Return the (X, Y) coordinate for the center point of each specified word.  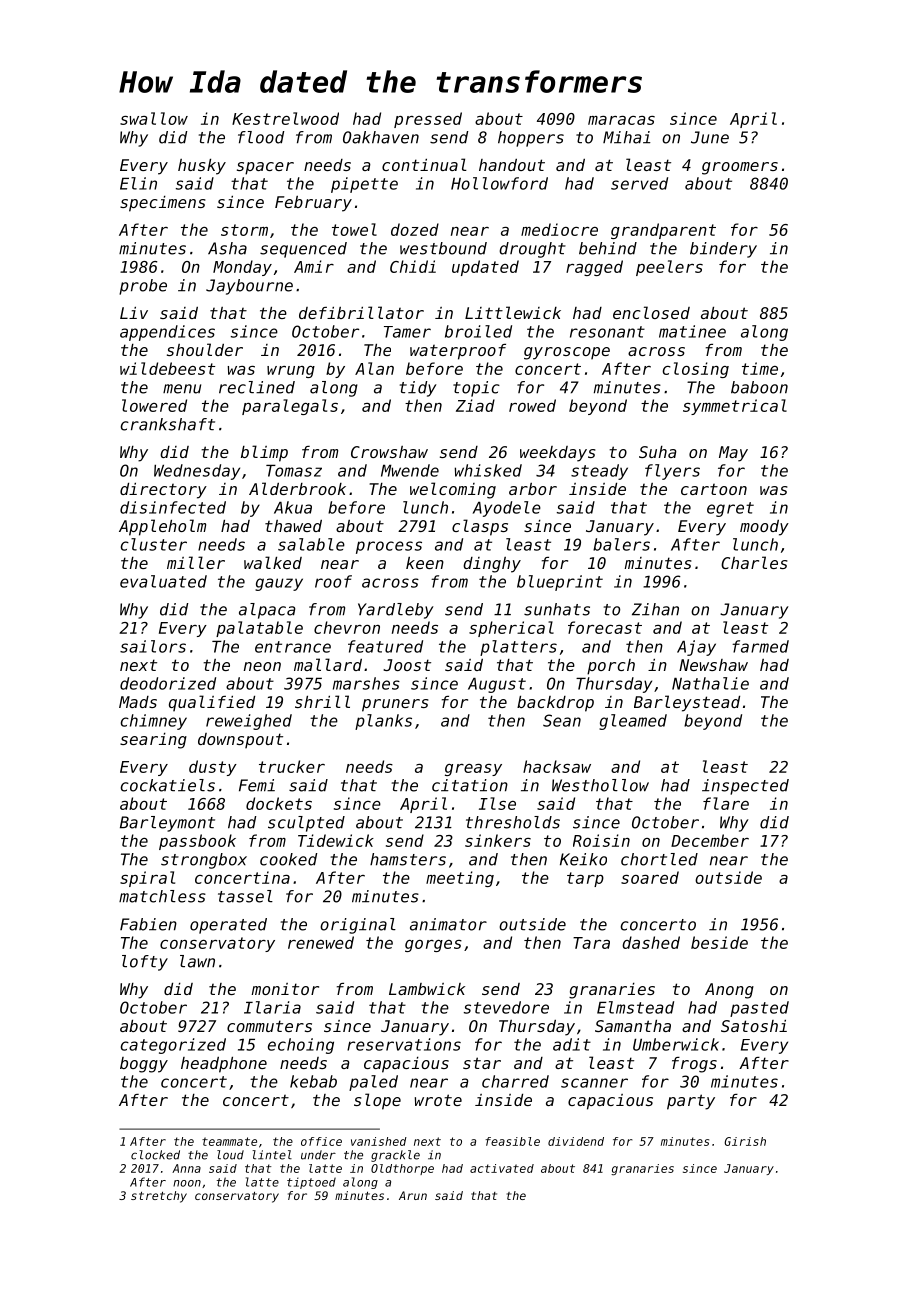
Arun (413, 1195)
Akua (293, 507)
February (313, 204)
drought (532, 250)
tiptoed (311, 1183)
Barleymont (167, 824)
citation (470, 785)
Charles (754, 562)
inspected (745, 787)
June (710, 137)
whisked (488, 470)
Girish (745, 1141)
